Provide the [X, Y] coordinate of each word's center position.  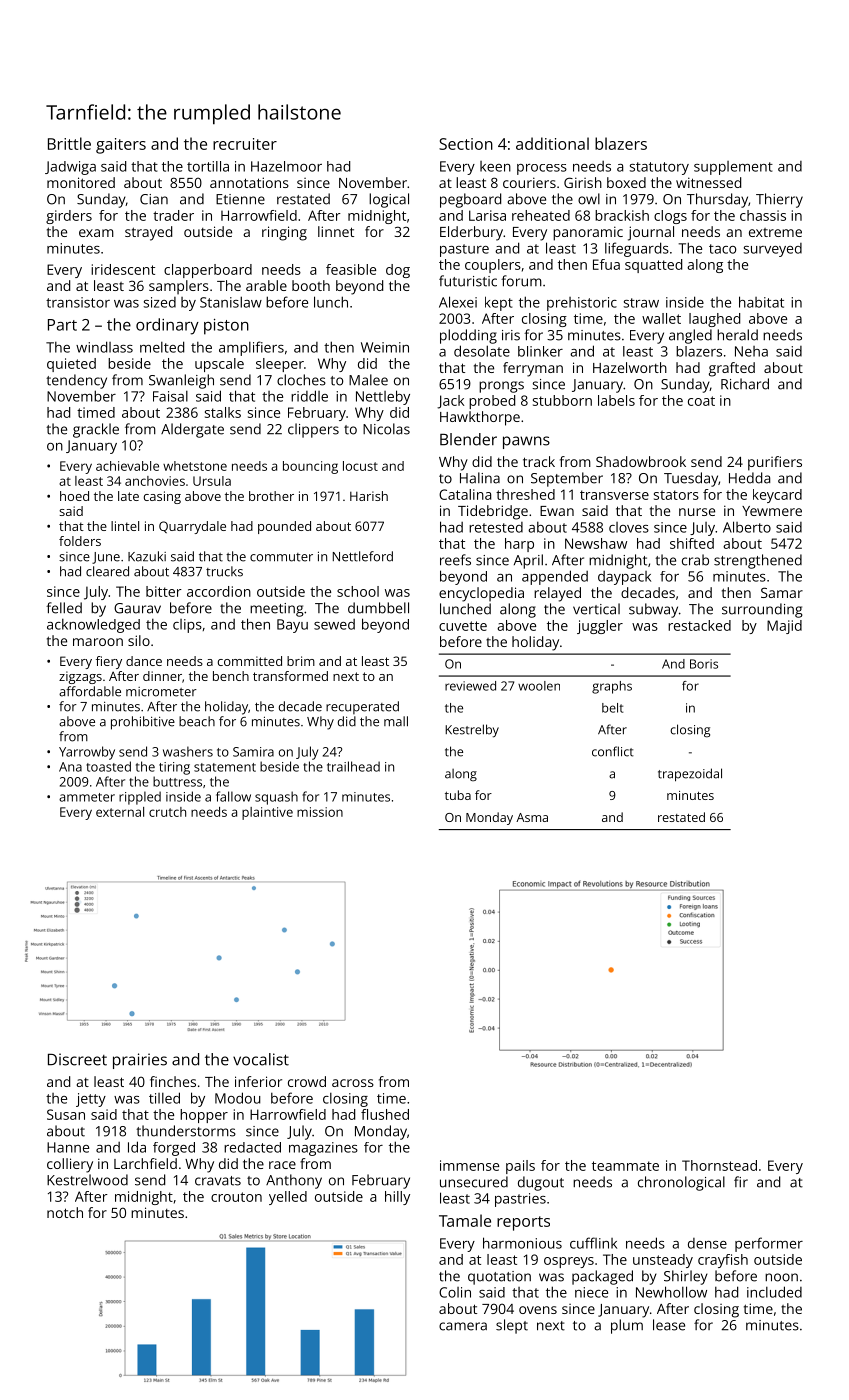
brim [301, 661]
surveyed [773, 250]
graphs [612, 687]
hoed [74, 496]
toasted [108, 766]
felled [64, 608]
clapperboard [208, 271]
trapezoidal [690, 775]
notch [65, 1212]
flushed [385, 1114]
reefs [455, 560]
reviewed [470, 686]
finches [173, 1081]
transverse [614, 495]
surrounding [762, 610]
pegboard [470, 200]
